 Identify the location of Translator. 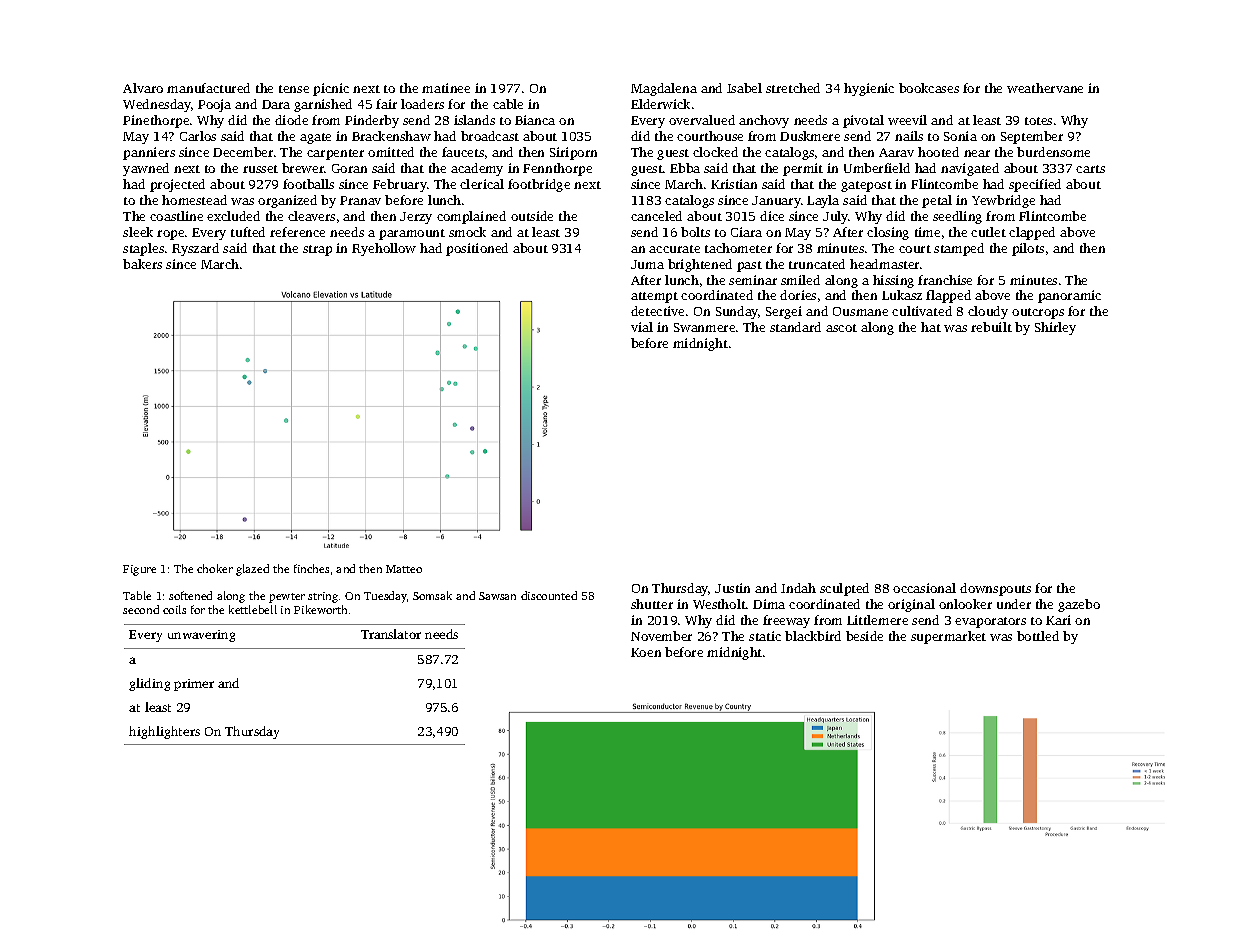
(391, 634).
